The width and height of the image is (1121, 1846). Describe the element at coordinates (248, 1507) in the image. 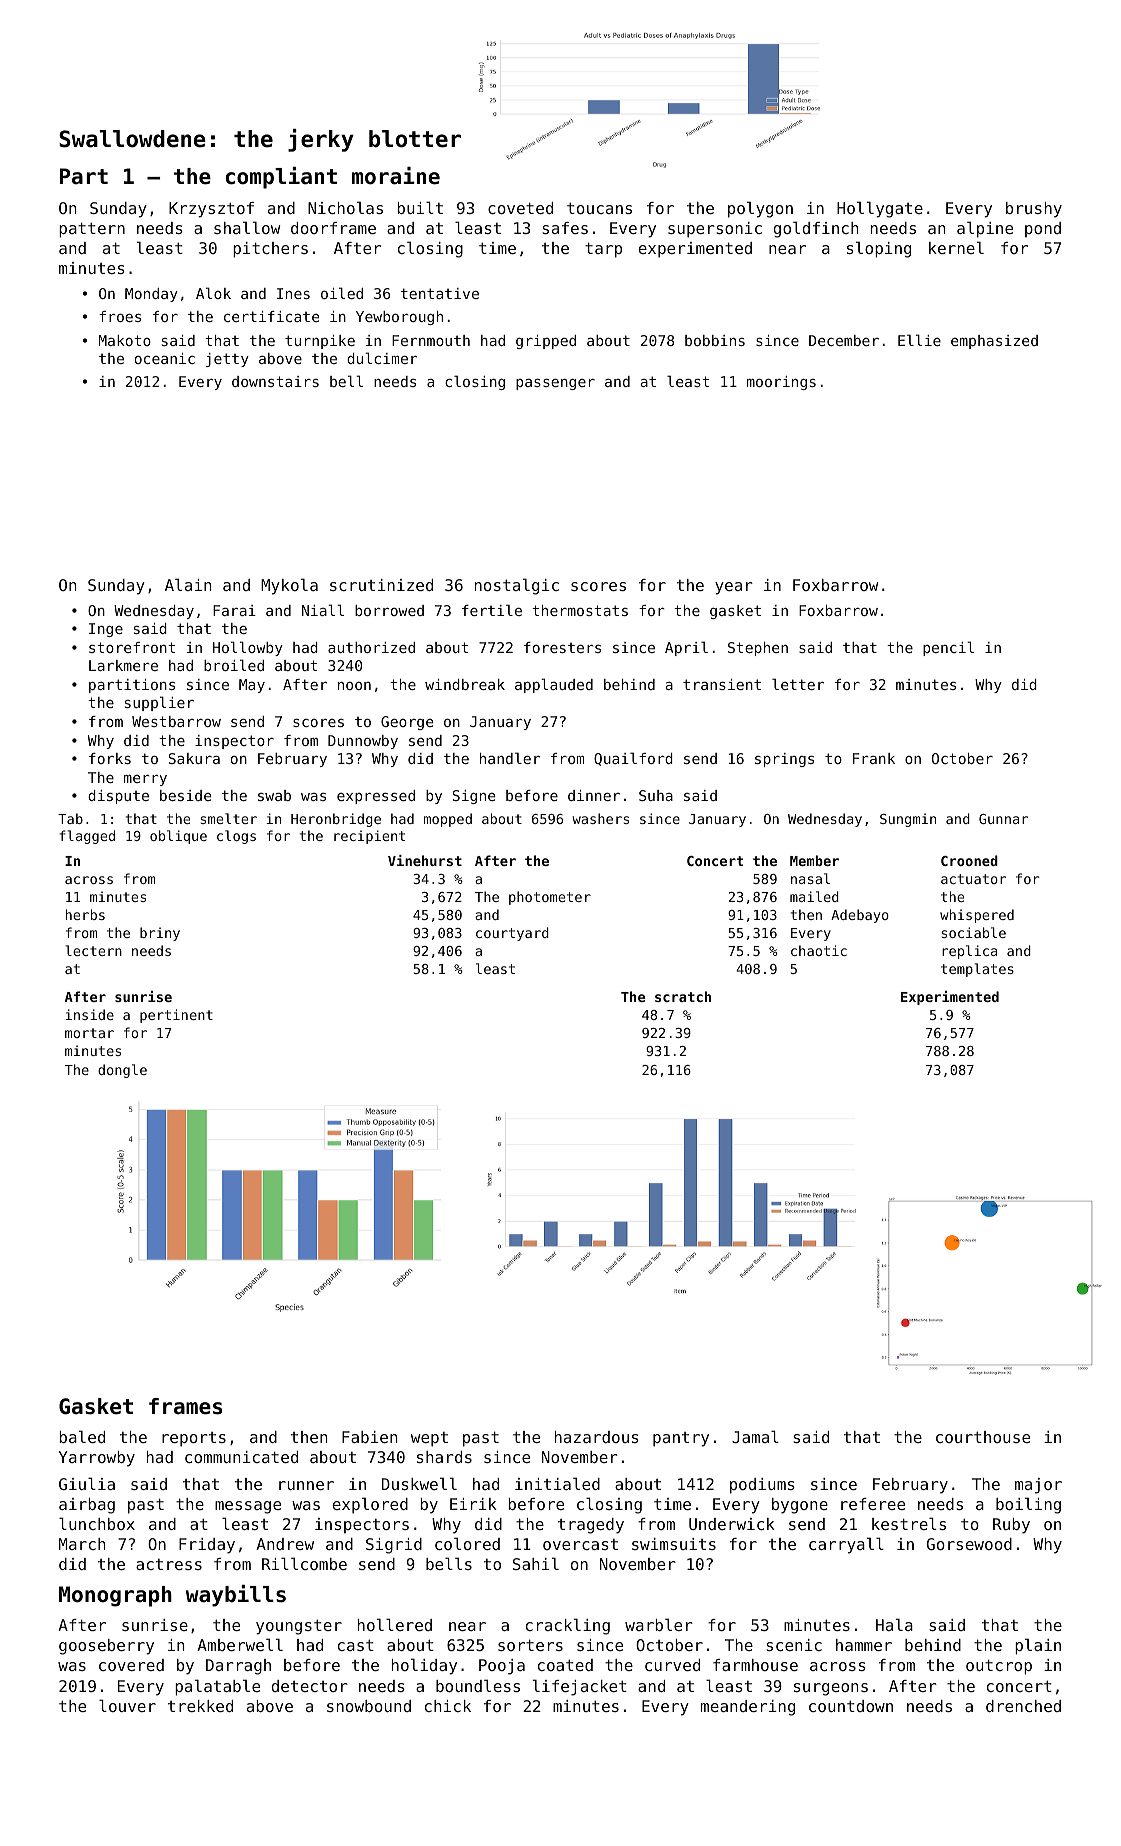

I see `message` at that location.
